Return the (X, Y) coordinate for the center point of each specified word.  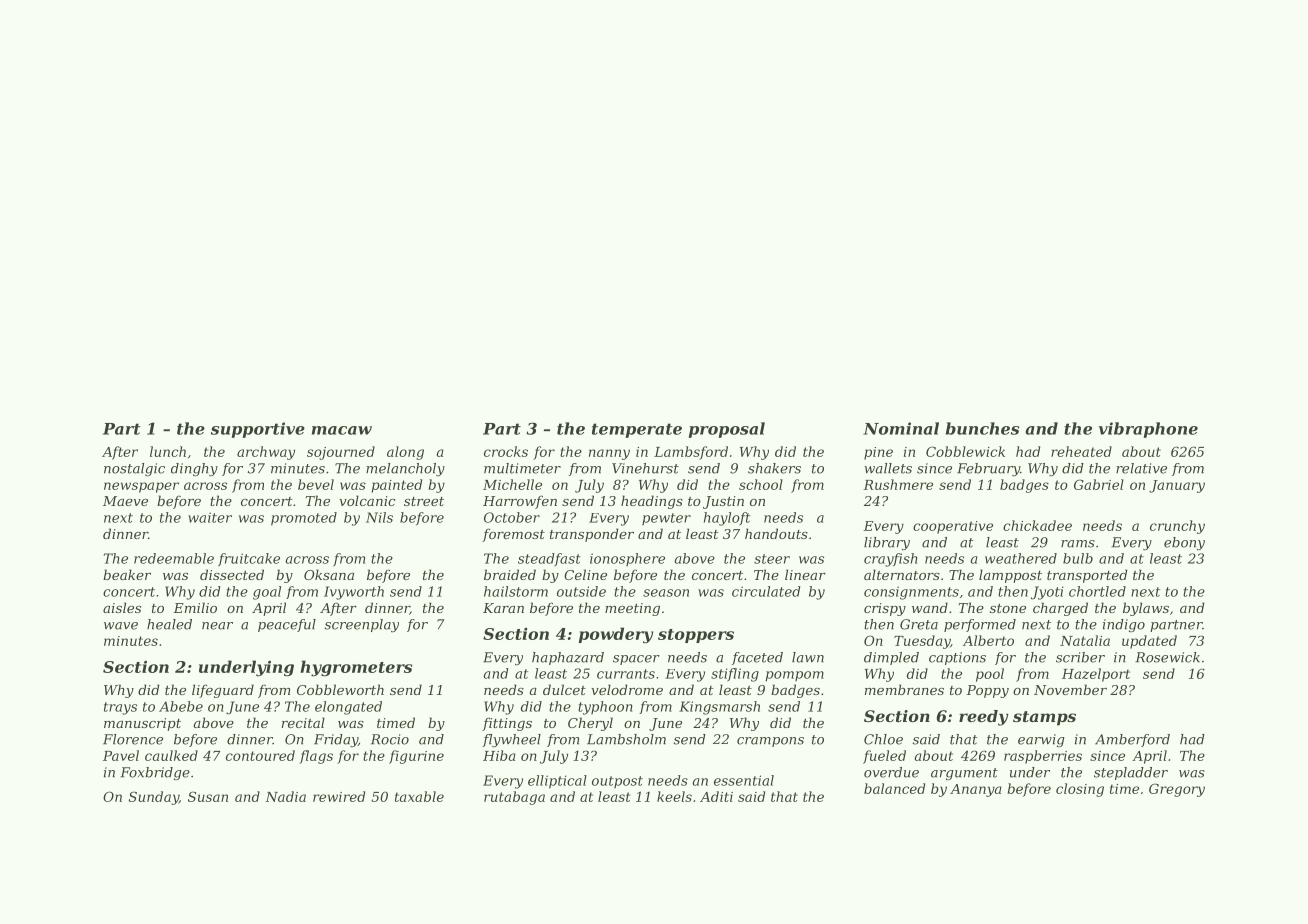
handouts (776, 533)
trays (120, 708)
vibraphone (1148, 430)
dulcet (564, 689)
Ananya (976, 790)
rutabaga (514, 798)
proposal (727, 430)
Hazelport (1096, 675)
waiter (210, 517)
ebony (1184, 543)
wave (121, 626)
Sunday (154, 798)
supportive (258, 430)
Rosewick (1167, 657)
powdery (616, 635)
